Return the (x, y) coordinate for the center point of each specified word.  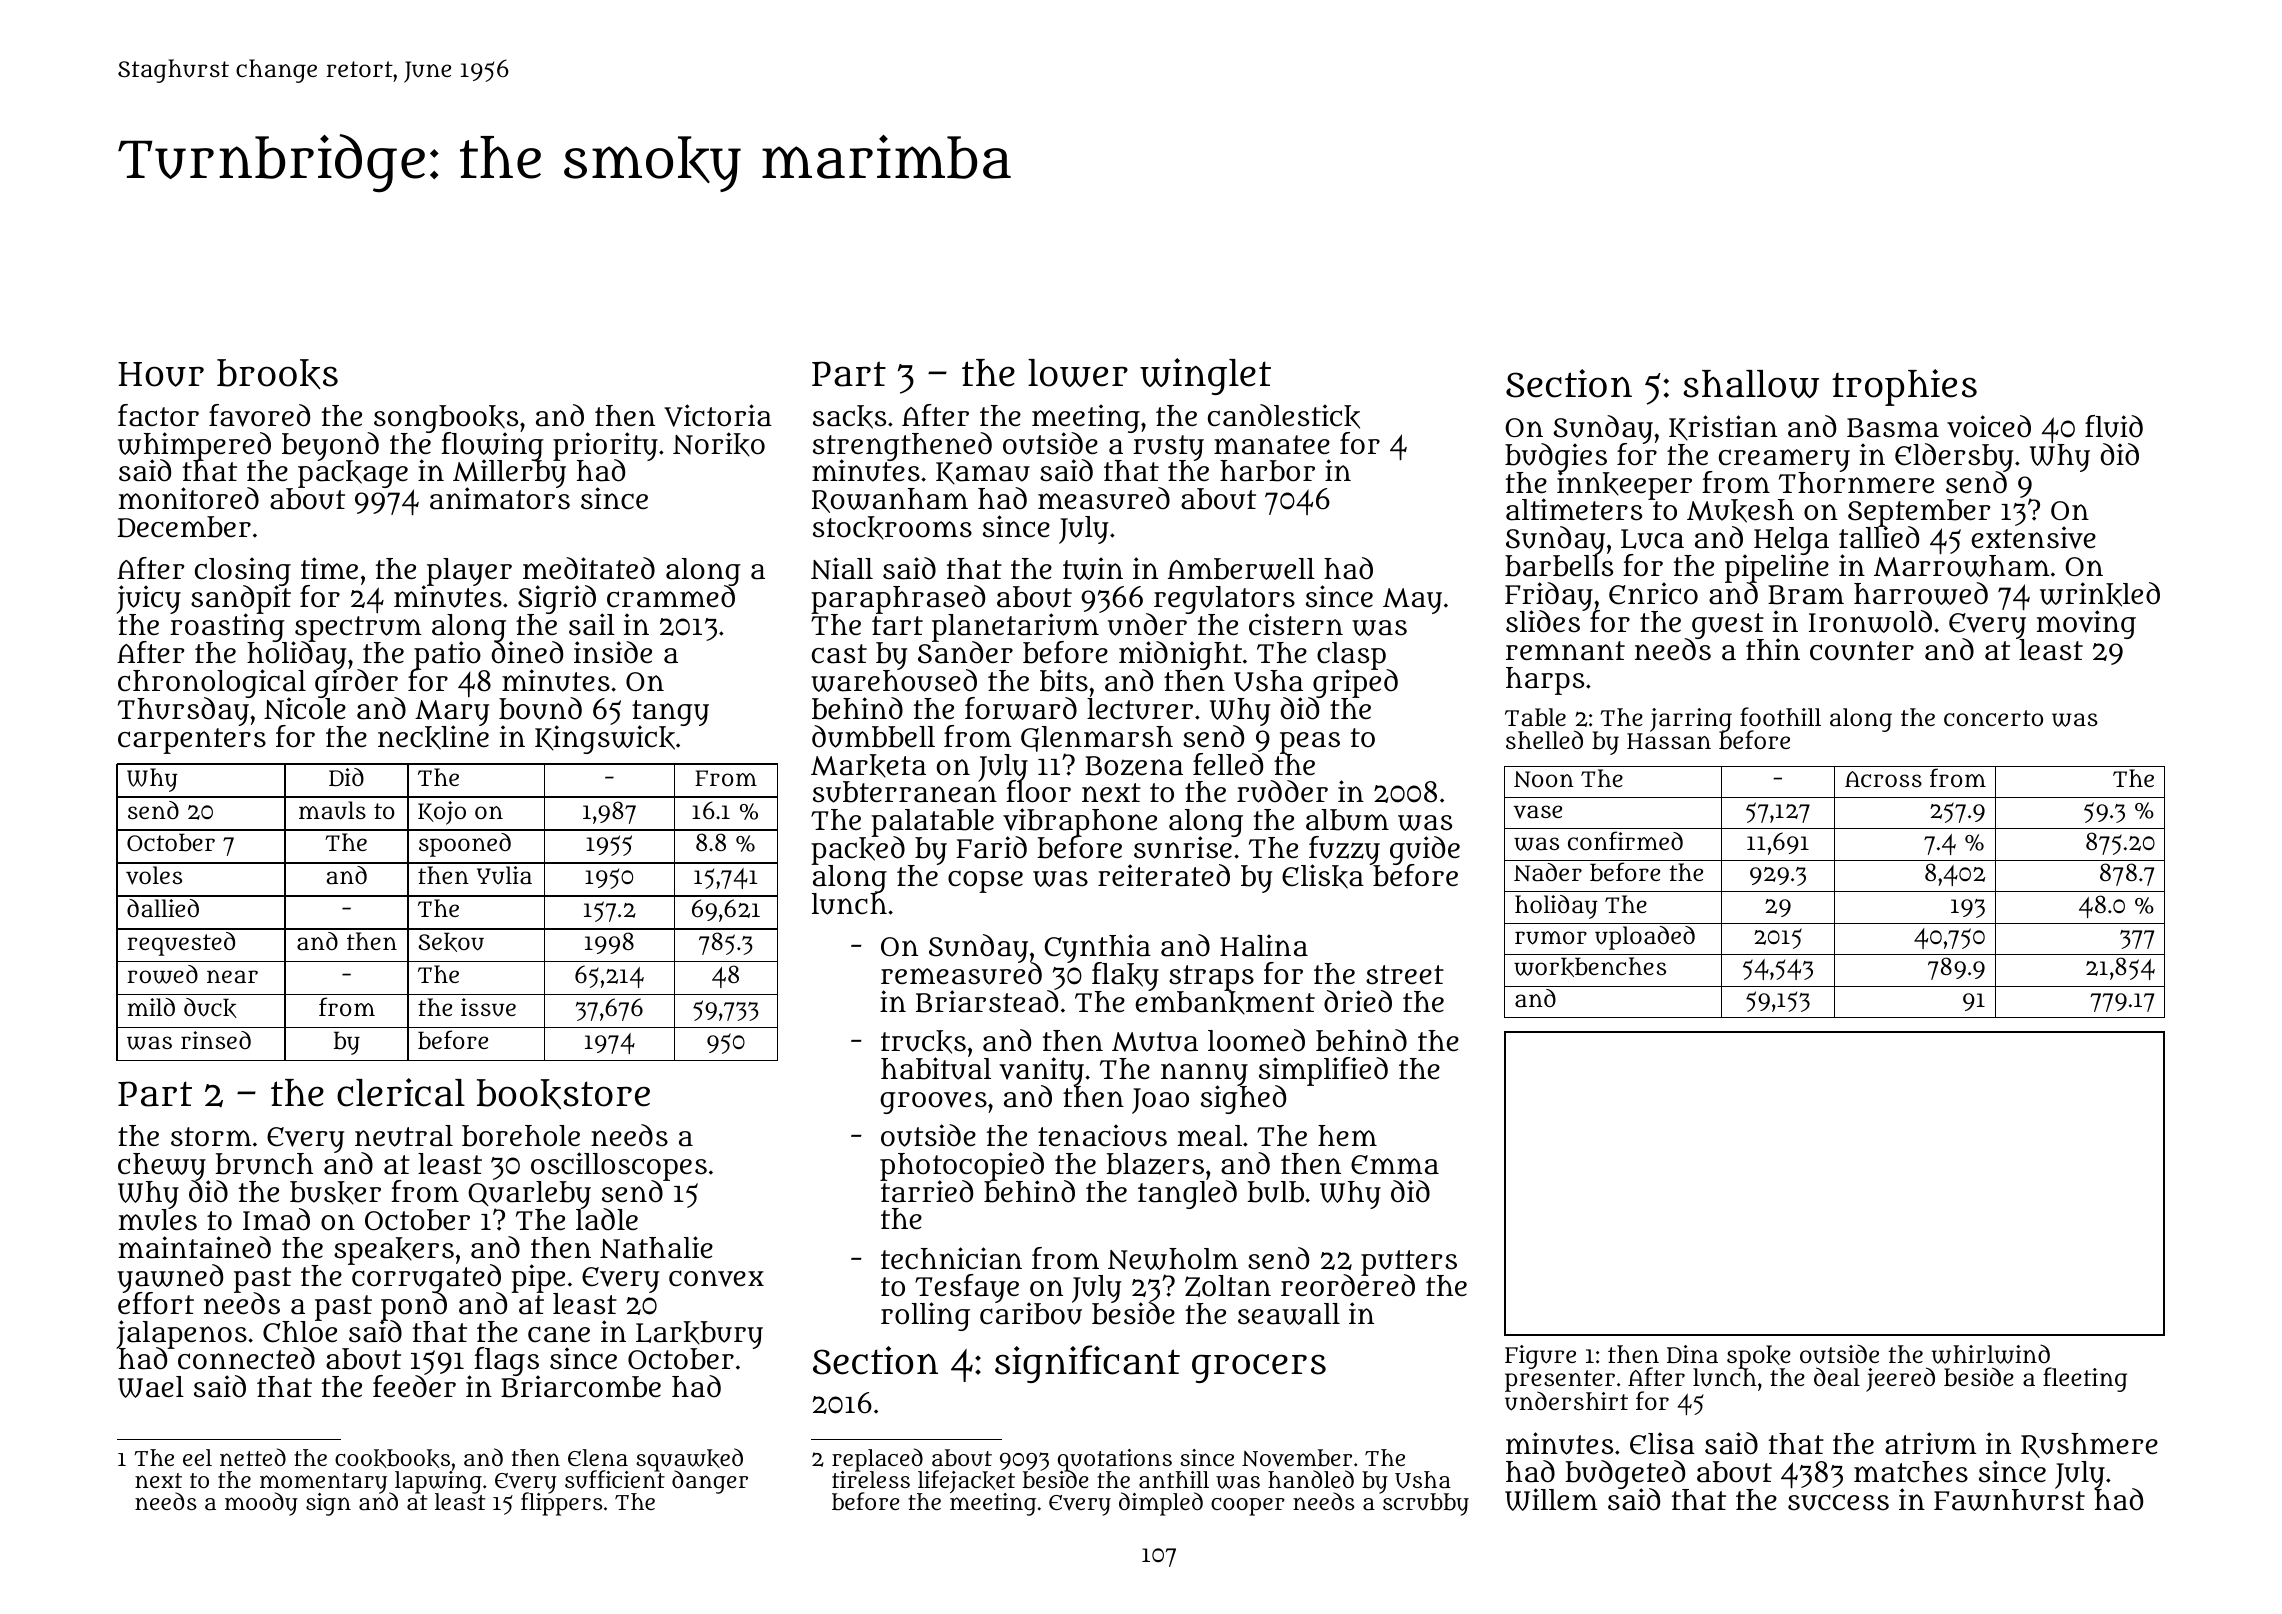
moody (261, 1504)
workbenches (1590, 967)
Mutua (1155, 1042)
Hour (161, 374)
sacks (849, 417)
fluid (2114, 426)
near (232, 976)
